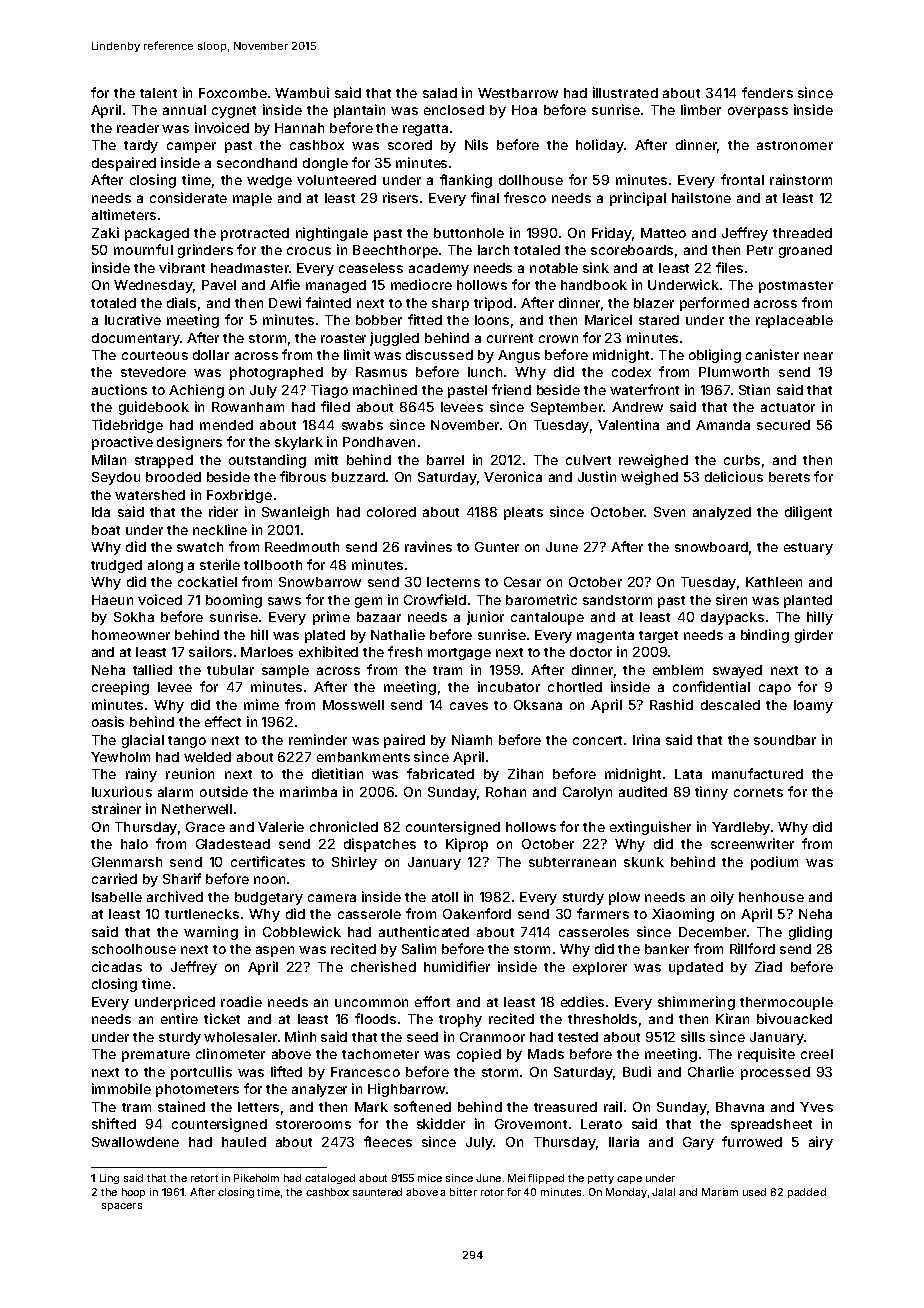 The image size is (924, 1308). I want to click on talent, so click(158, 93).
